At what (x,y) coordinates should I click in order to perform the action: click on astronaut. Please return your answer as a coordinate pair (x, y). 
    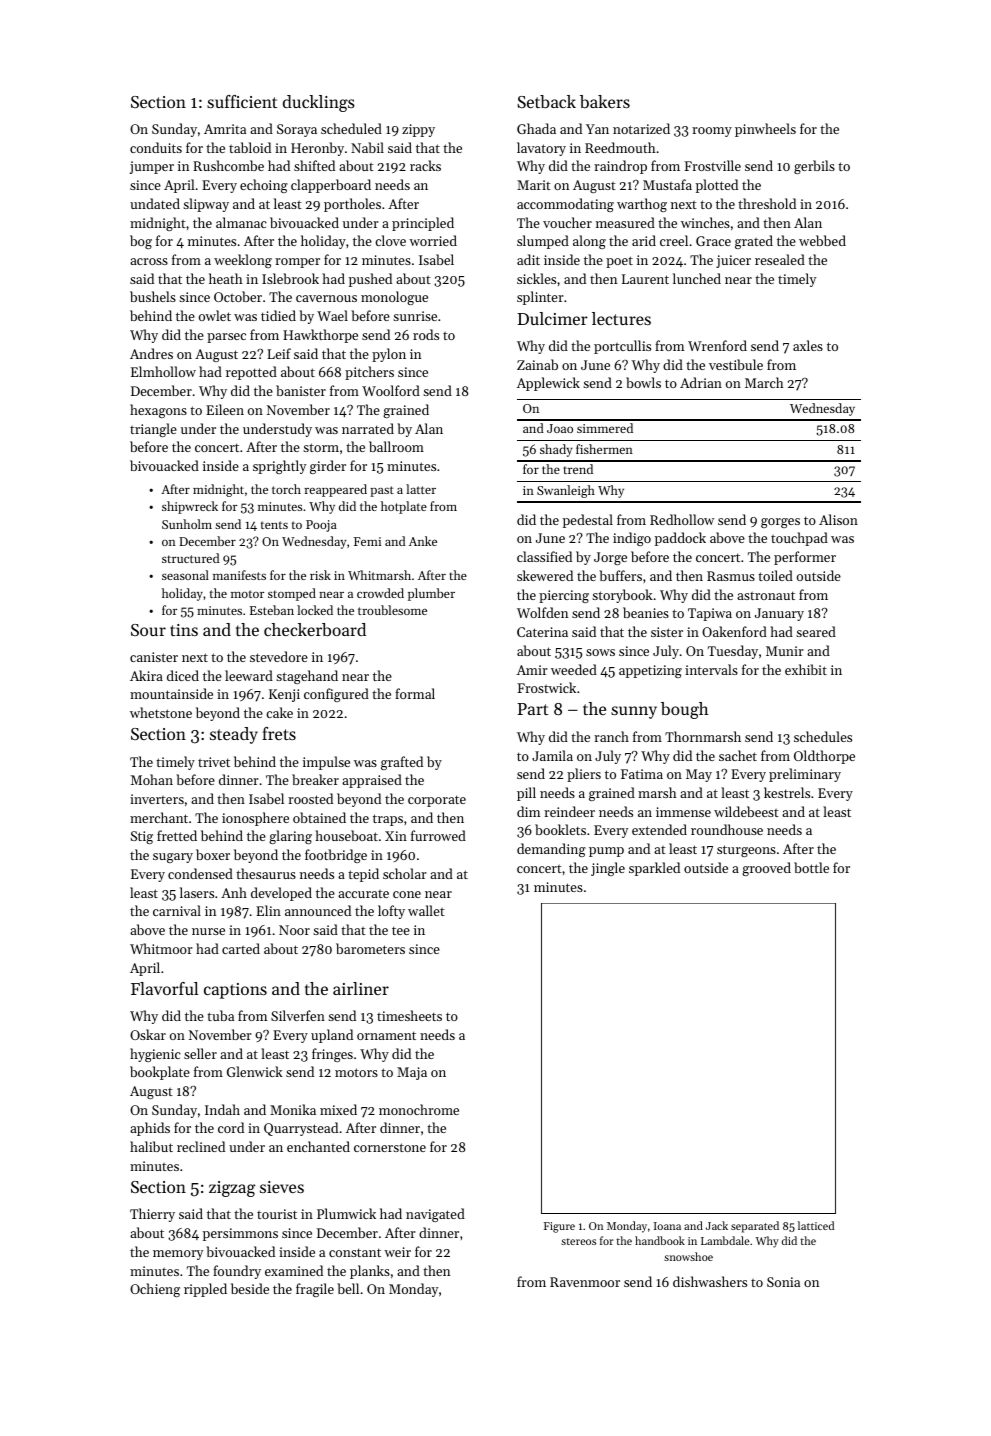
    Looking at the image, I should click on (766, 595).
